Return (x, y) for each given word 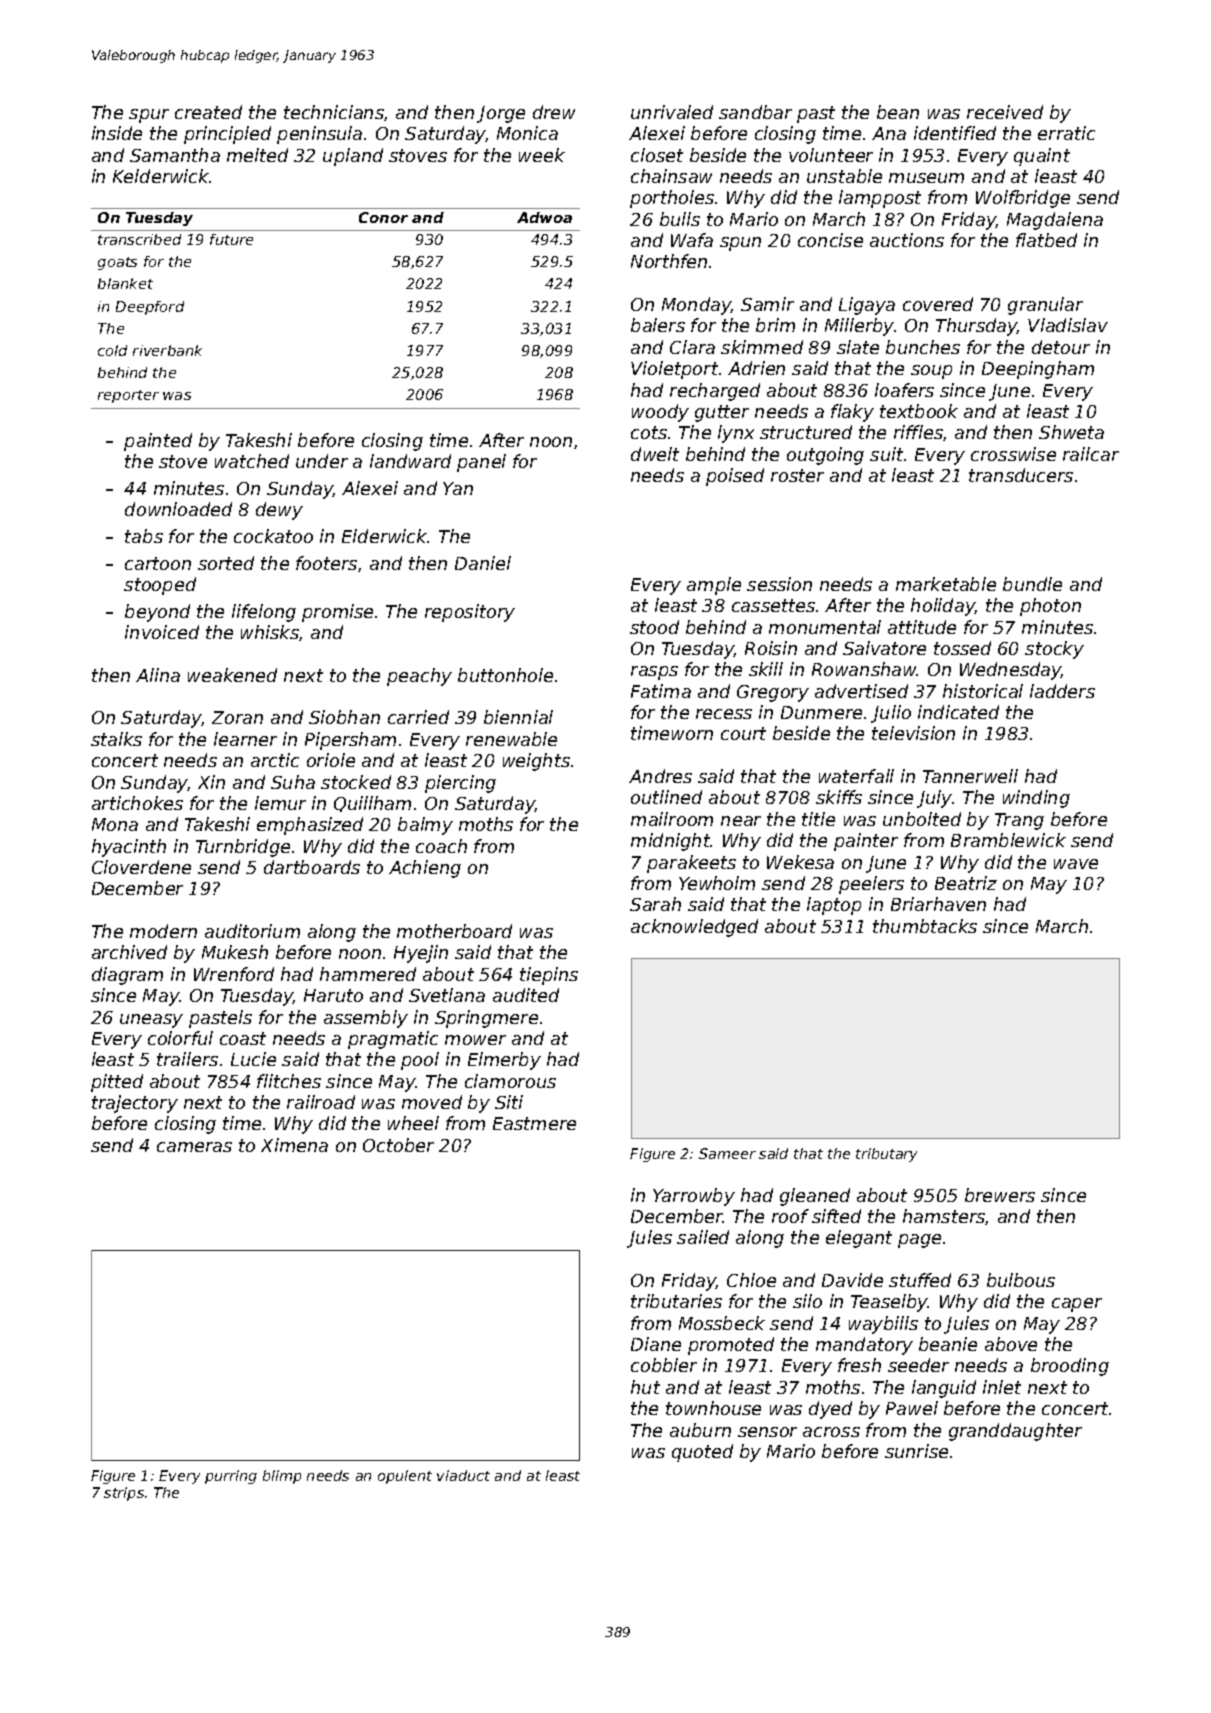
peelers (871, 885)
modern (163, 931)
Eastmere (534, 1123)
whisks (270, 632)
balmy (425, 826)
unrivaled (672, 112)
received (1005, 112)
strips (124, 1494)
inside (117, 133)
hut (645, 1387)
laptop (834, 906)
